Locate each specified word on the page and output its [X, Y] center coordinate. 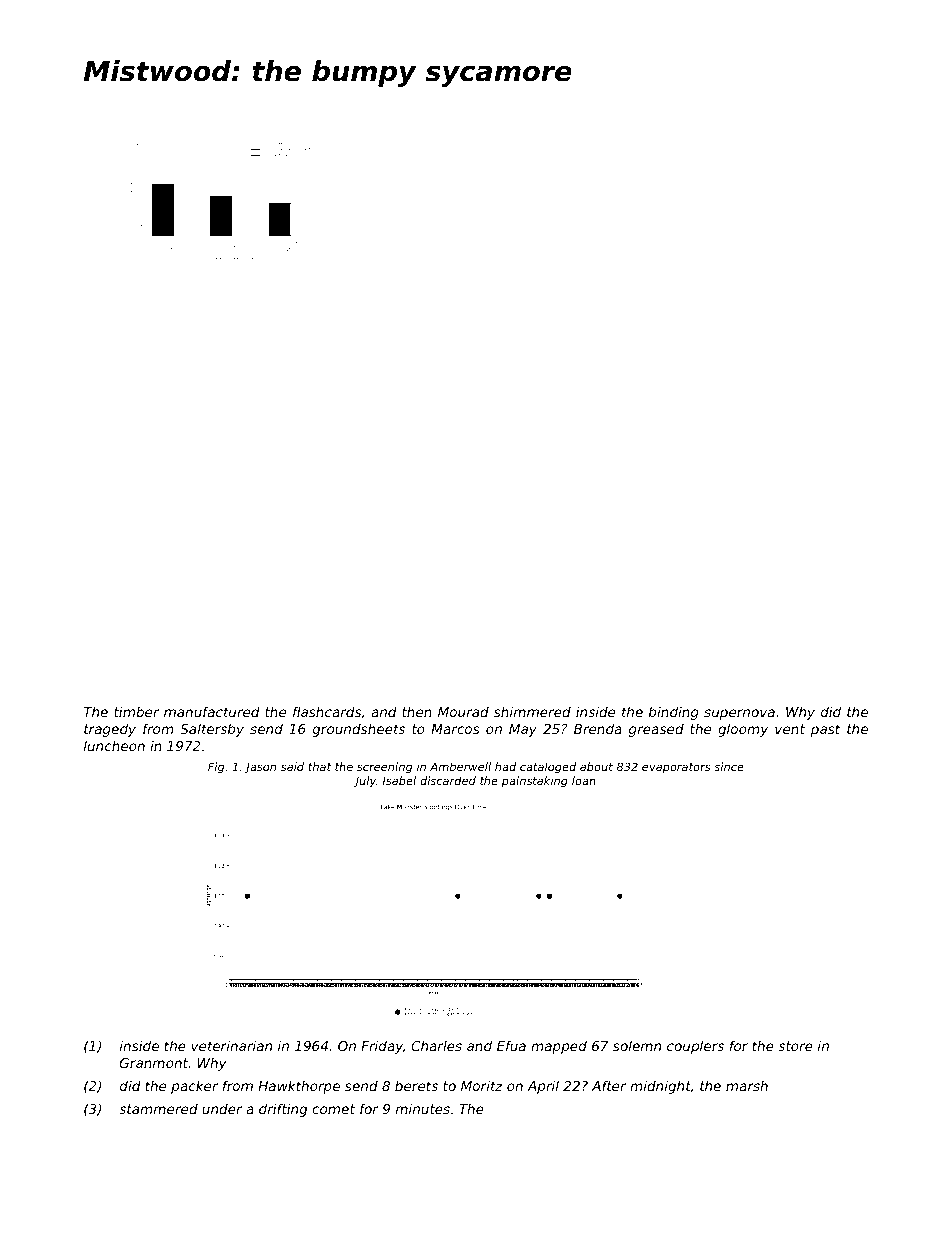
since [729, 766]
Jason [260, 768]
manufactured [212, 711]
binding [674, 713]
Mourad [463, 712]
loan [584, 780]
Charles [436, 1045]
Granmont [154, 1063]
